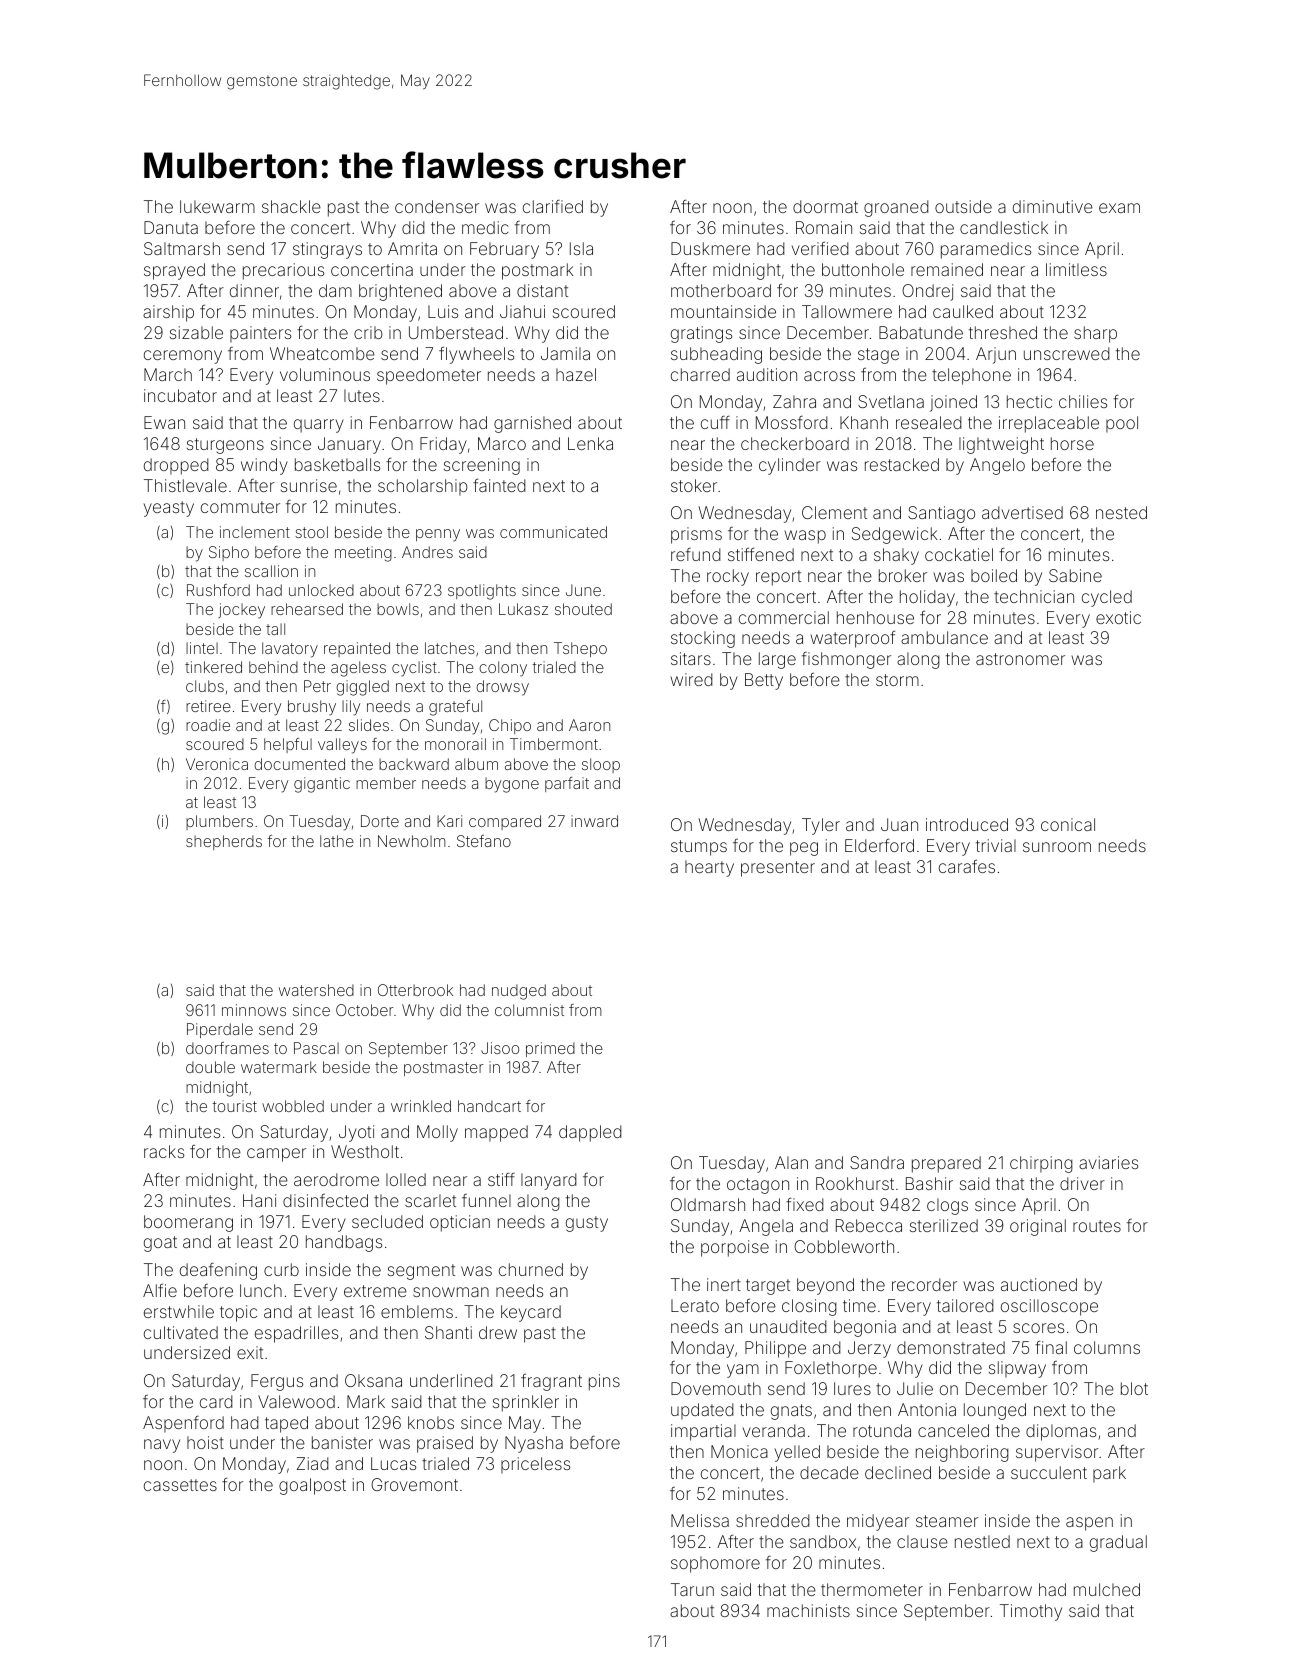 This document has height=1675, width=1294. I want to click on Lucas, so click(393, 1463).
